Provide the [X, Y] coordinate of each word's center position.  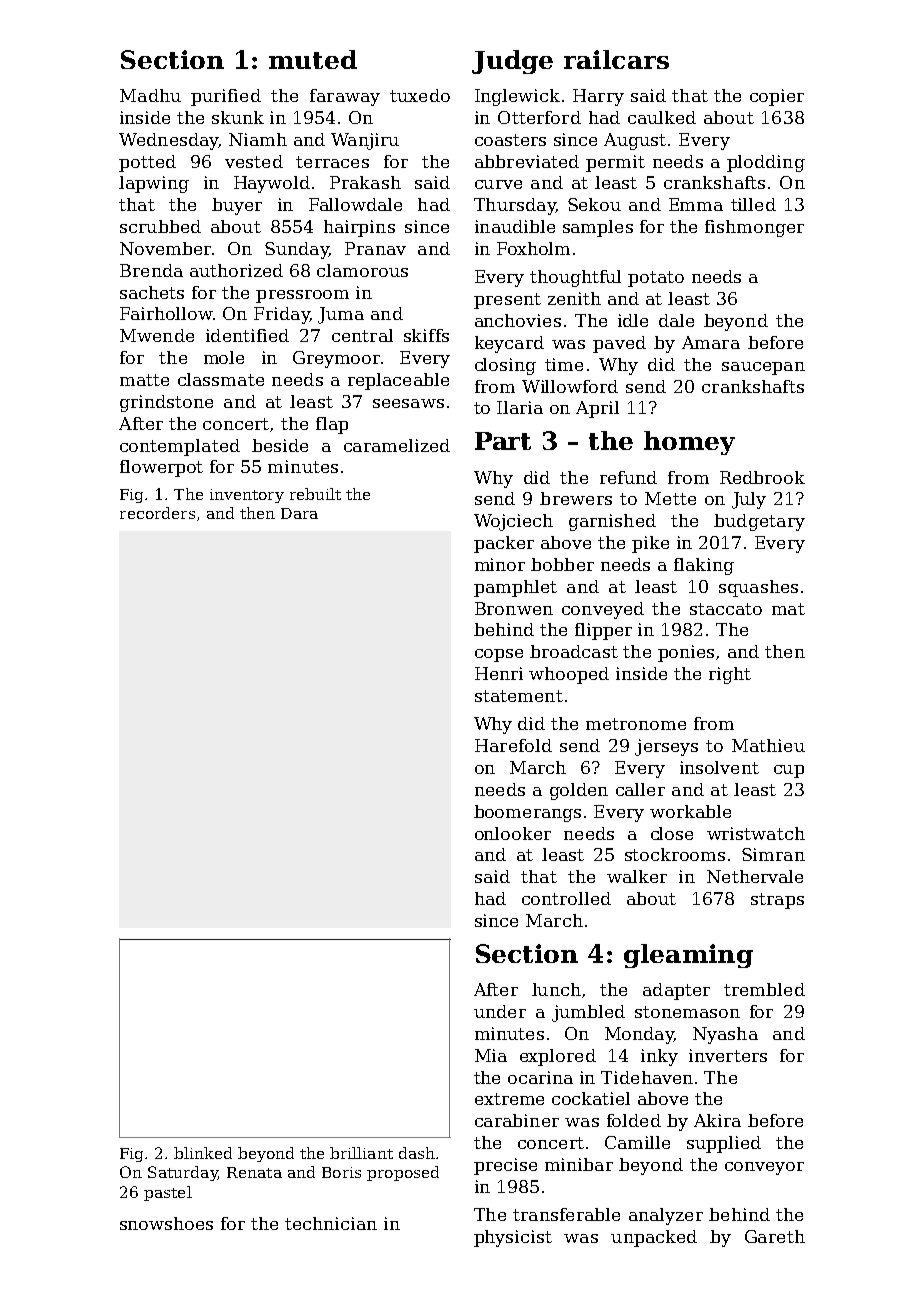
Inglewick [517, 97]
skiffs [426, 335]
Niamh [258, 139]
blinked [203, 1153]
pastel [168, 1193]
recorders [157, 513]
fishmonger [754, 228]
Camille [637, 1142]
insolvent [719, 767]
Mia [491, 1055]
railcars [616, 59]
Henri [499, 673]
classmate [221, 379]
